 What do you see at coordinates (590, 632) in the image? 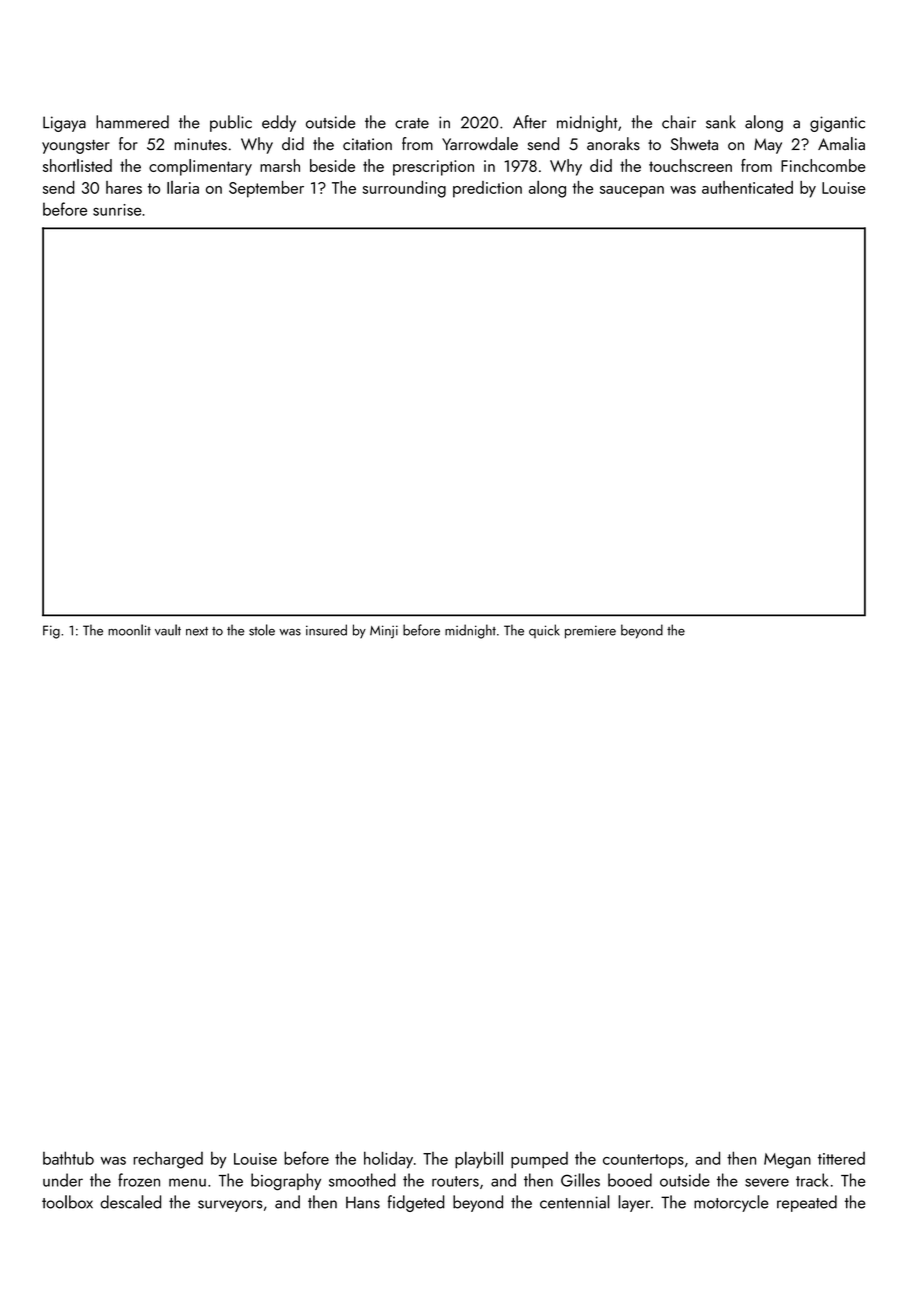
I see `premiere` at bounding box center [590, 632].
